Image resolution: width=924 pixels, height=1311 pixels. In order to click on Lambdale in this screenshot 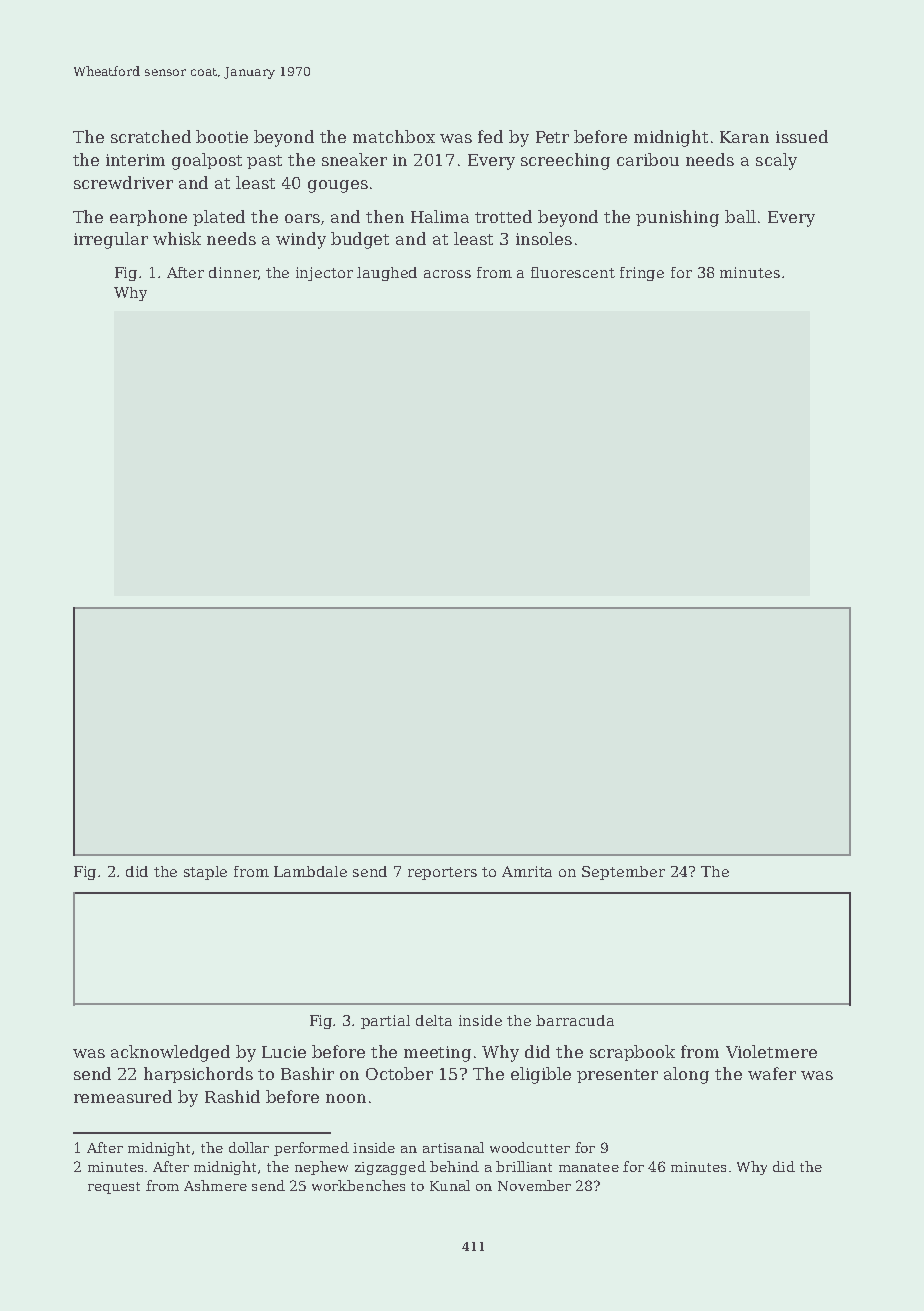, I will do `click(310, 871)`.
